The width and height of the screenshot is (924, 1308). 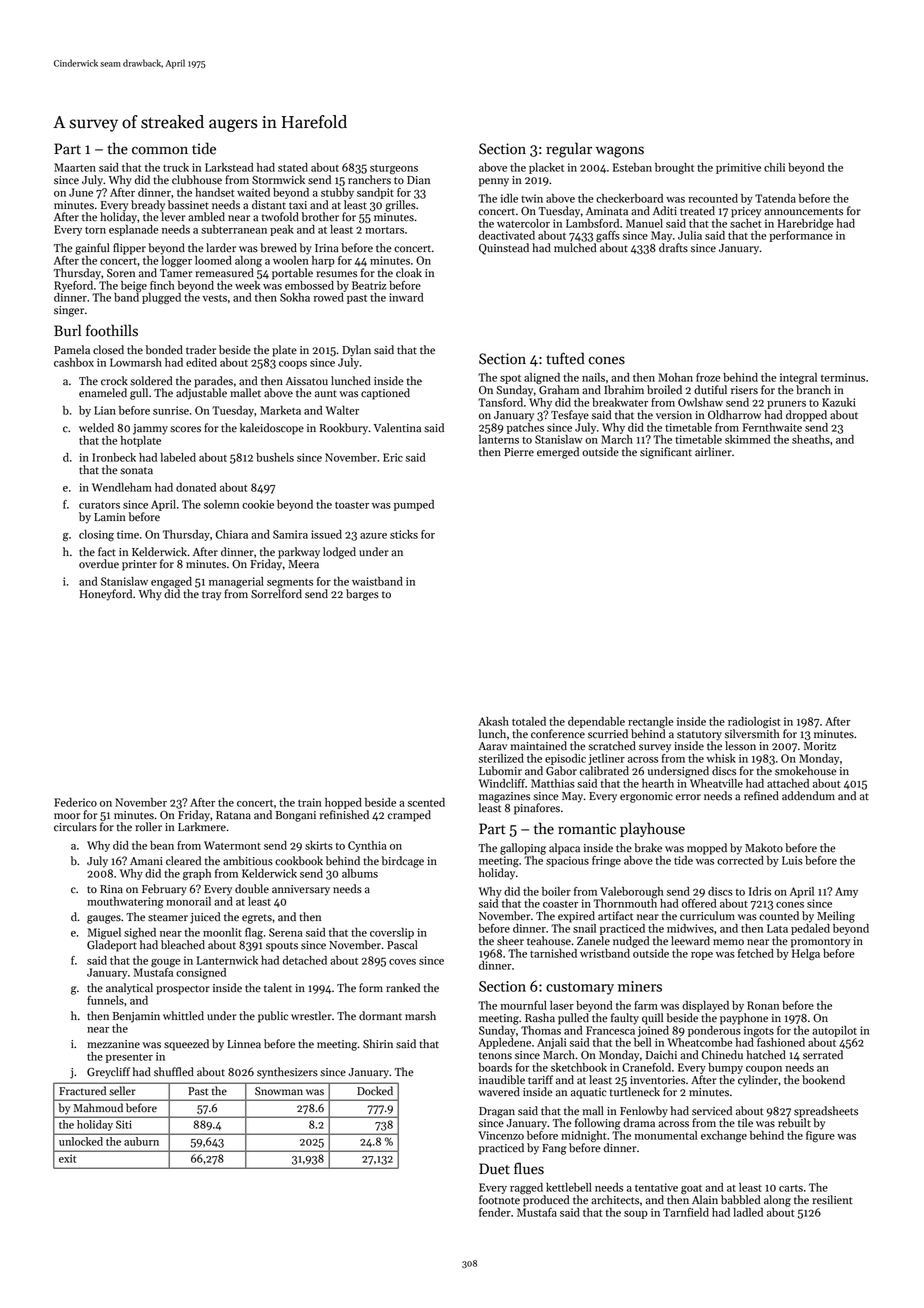 What do you see at coordinates (507, 235) in the screenshot?
I see `deactivated` at bounding box center [507, 235].
